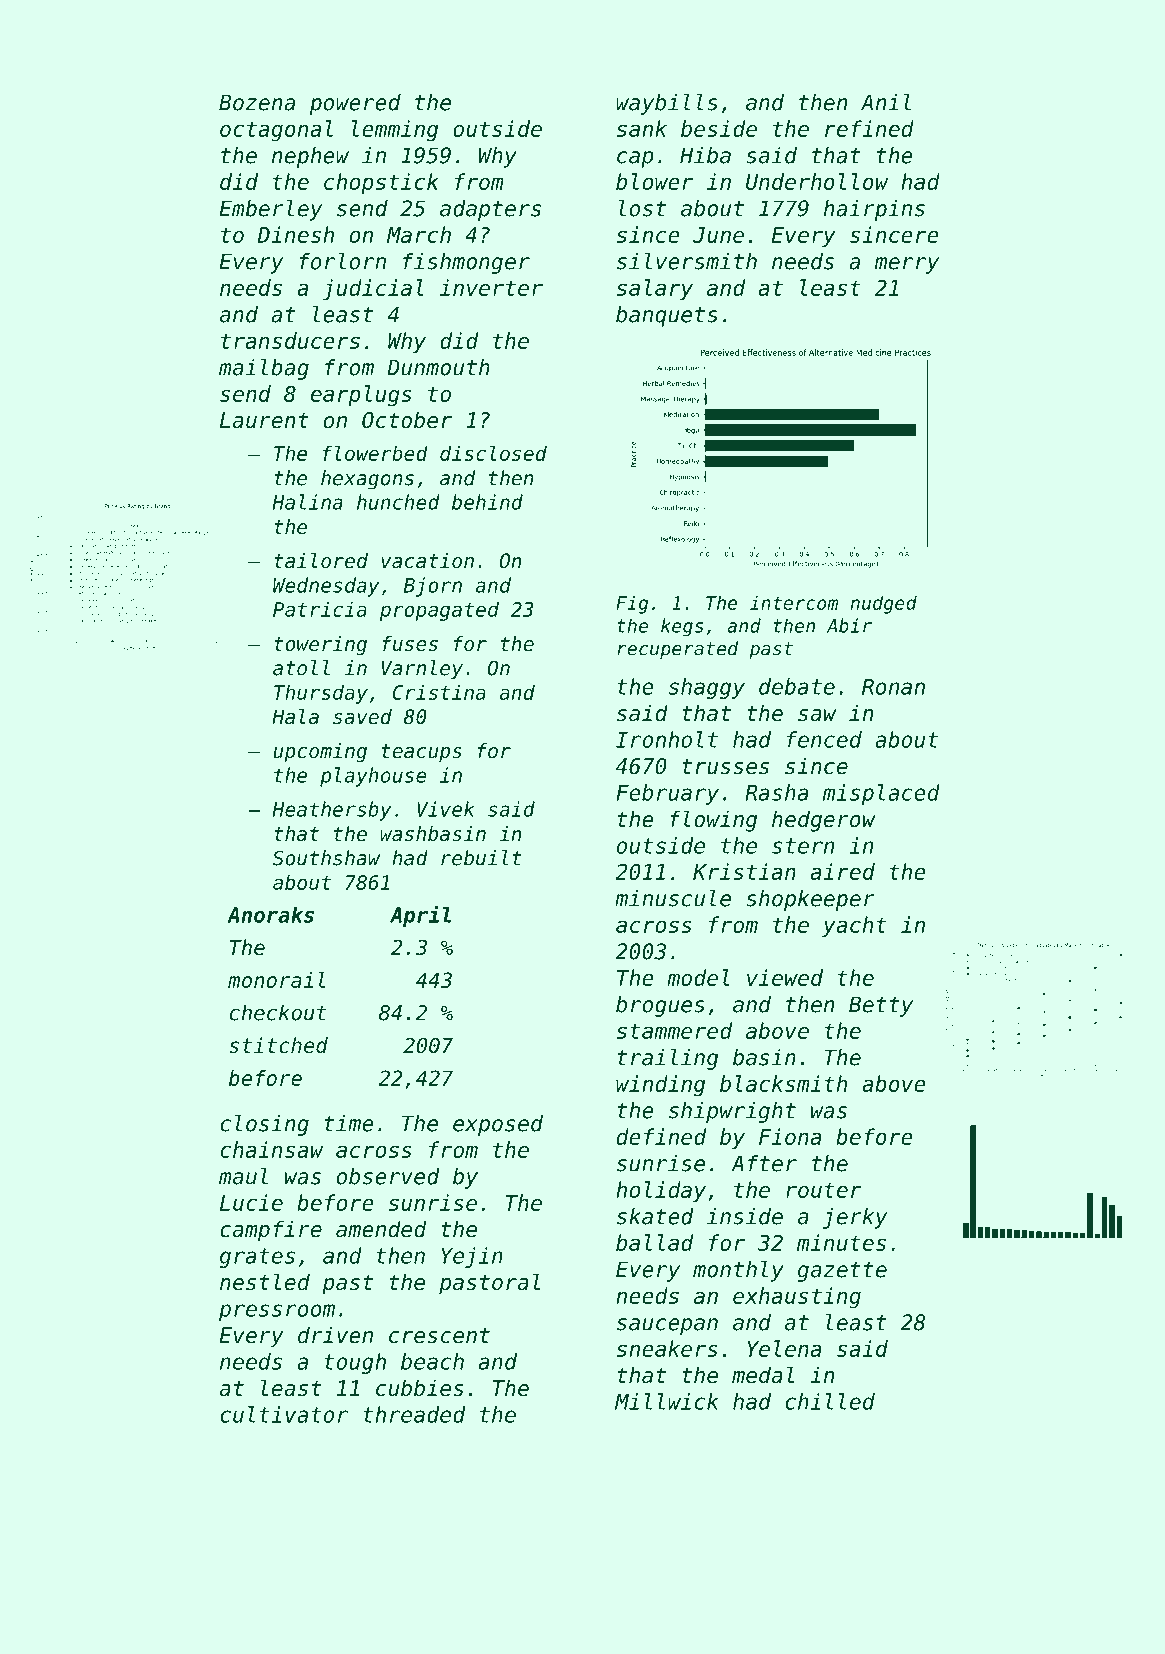 This page has height=1654, width=1165. What do you see at coordinates (881, 794) in the page?
I see `misplaced` at bounding box center [881, 794].
